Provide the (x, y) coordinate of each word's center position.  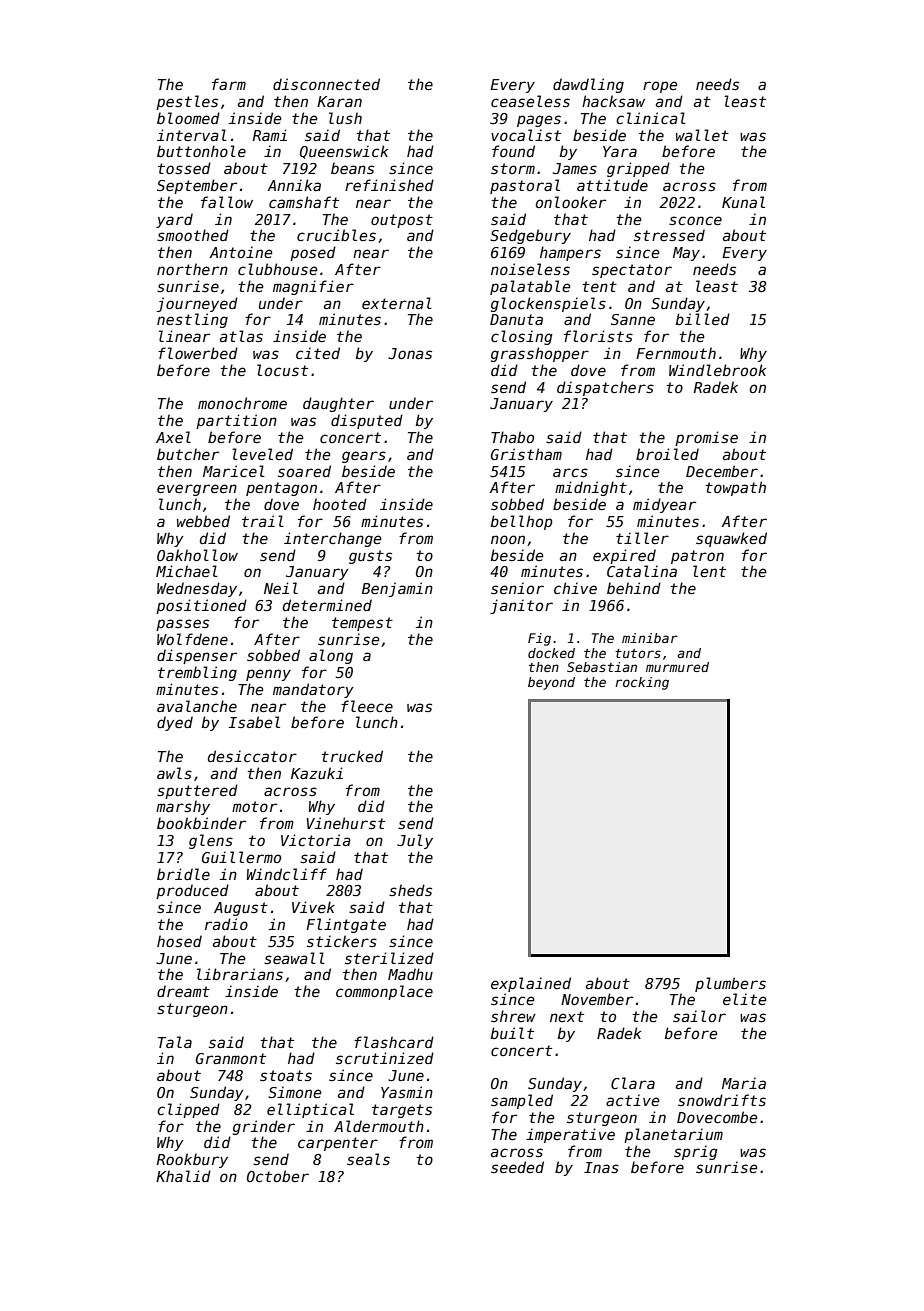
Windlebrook (717, 370)
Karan (339, 101)
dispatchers (605, 388)
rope (660, 87)
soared (304, 471)
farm (229, 84)
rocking (642, 683)
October (278, 1176)
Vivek (313, 907)
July (415, 841)
